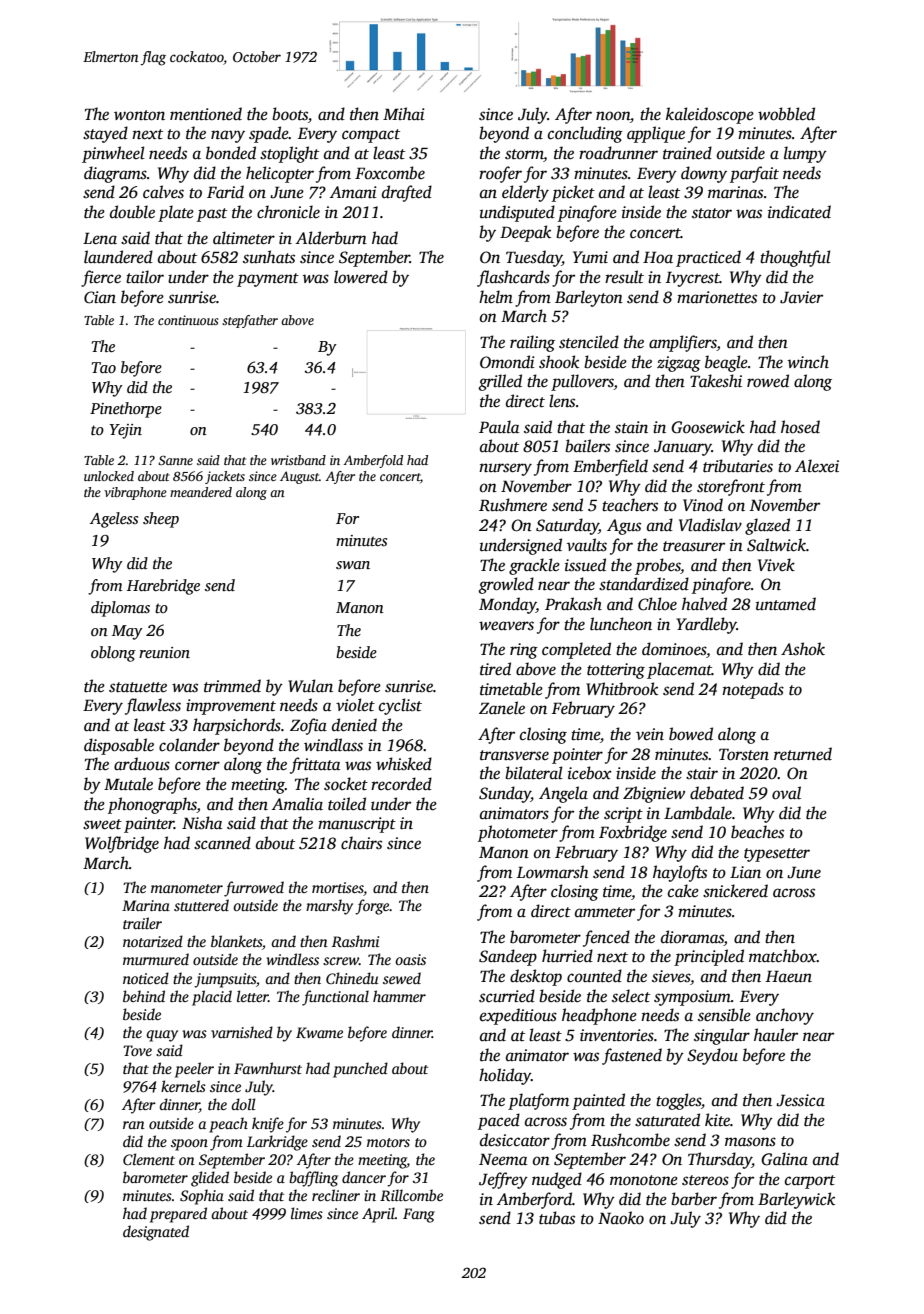 This screenshot has height=1314, width=924. What do you see at coordinates (135, 493) in the screenshot?
I see `vibraphone` at bounding box center [135, 493].
